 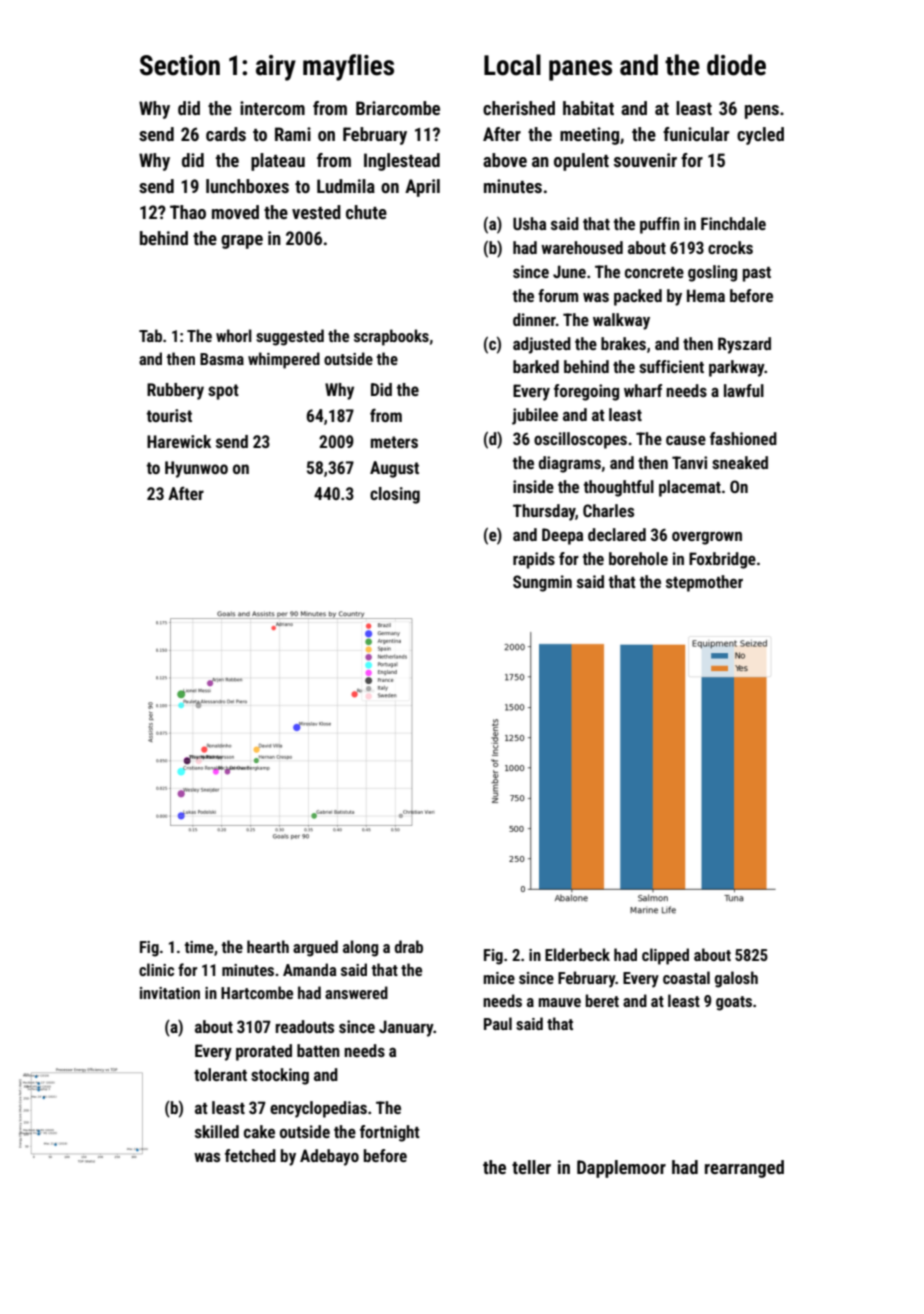 What do you see at coordinates (736, 65) in the screenshot?
I see `diode` at bounding box center [736, 65].
